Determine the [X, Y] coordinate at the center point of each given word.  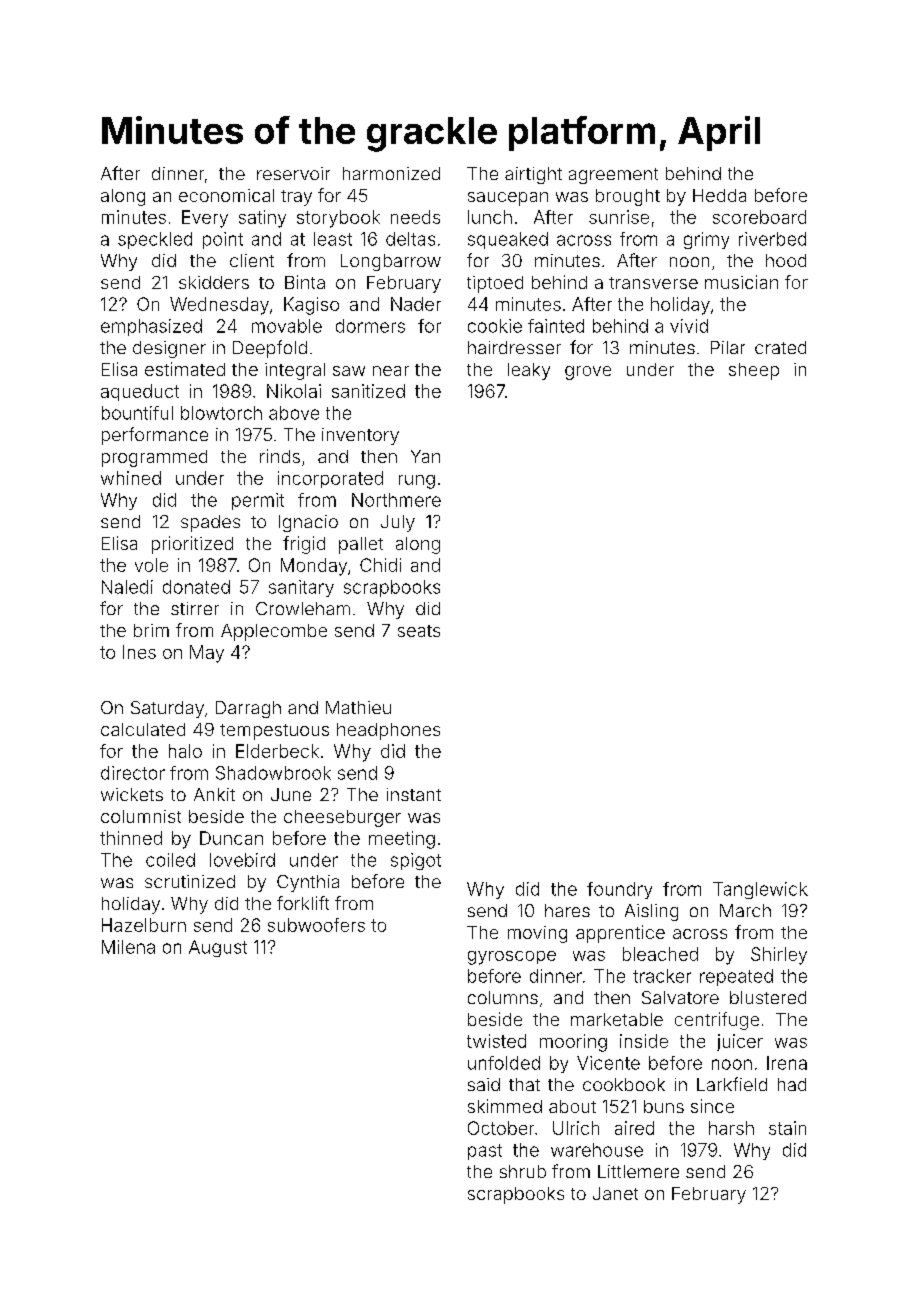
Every [205, 219]
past [485, 1152]
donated [196, 587]
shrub [523, 1171]
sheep [754, 371]
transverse [653, 283]
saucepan [508, 199]
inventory [360, 436]
